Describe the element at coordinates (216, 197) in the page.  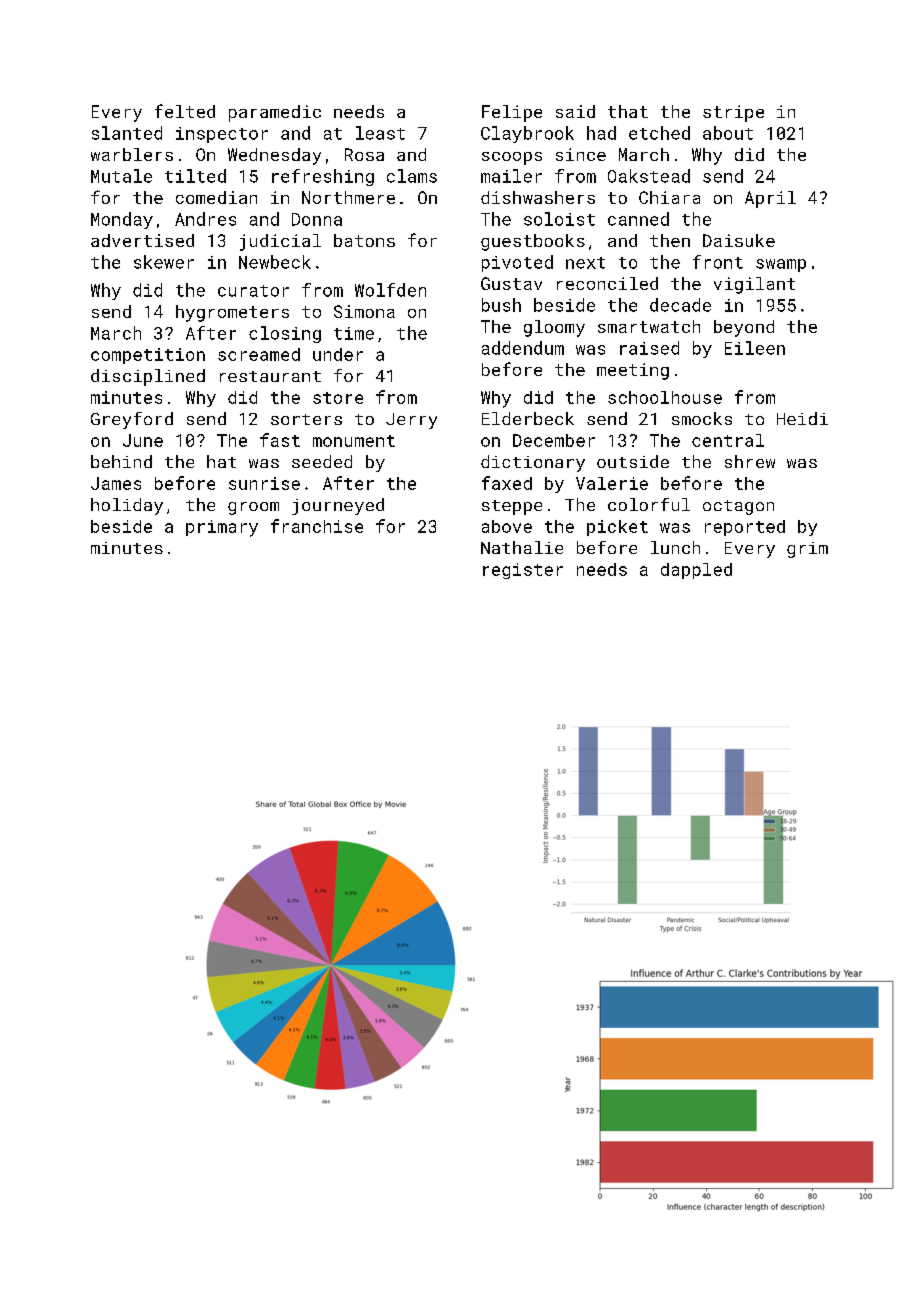
I see `comedian` at that location.
